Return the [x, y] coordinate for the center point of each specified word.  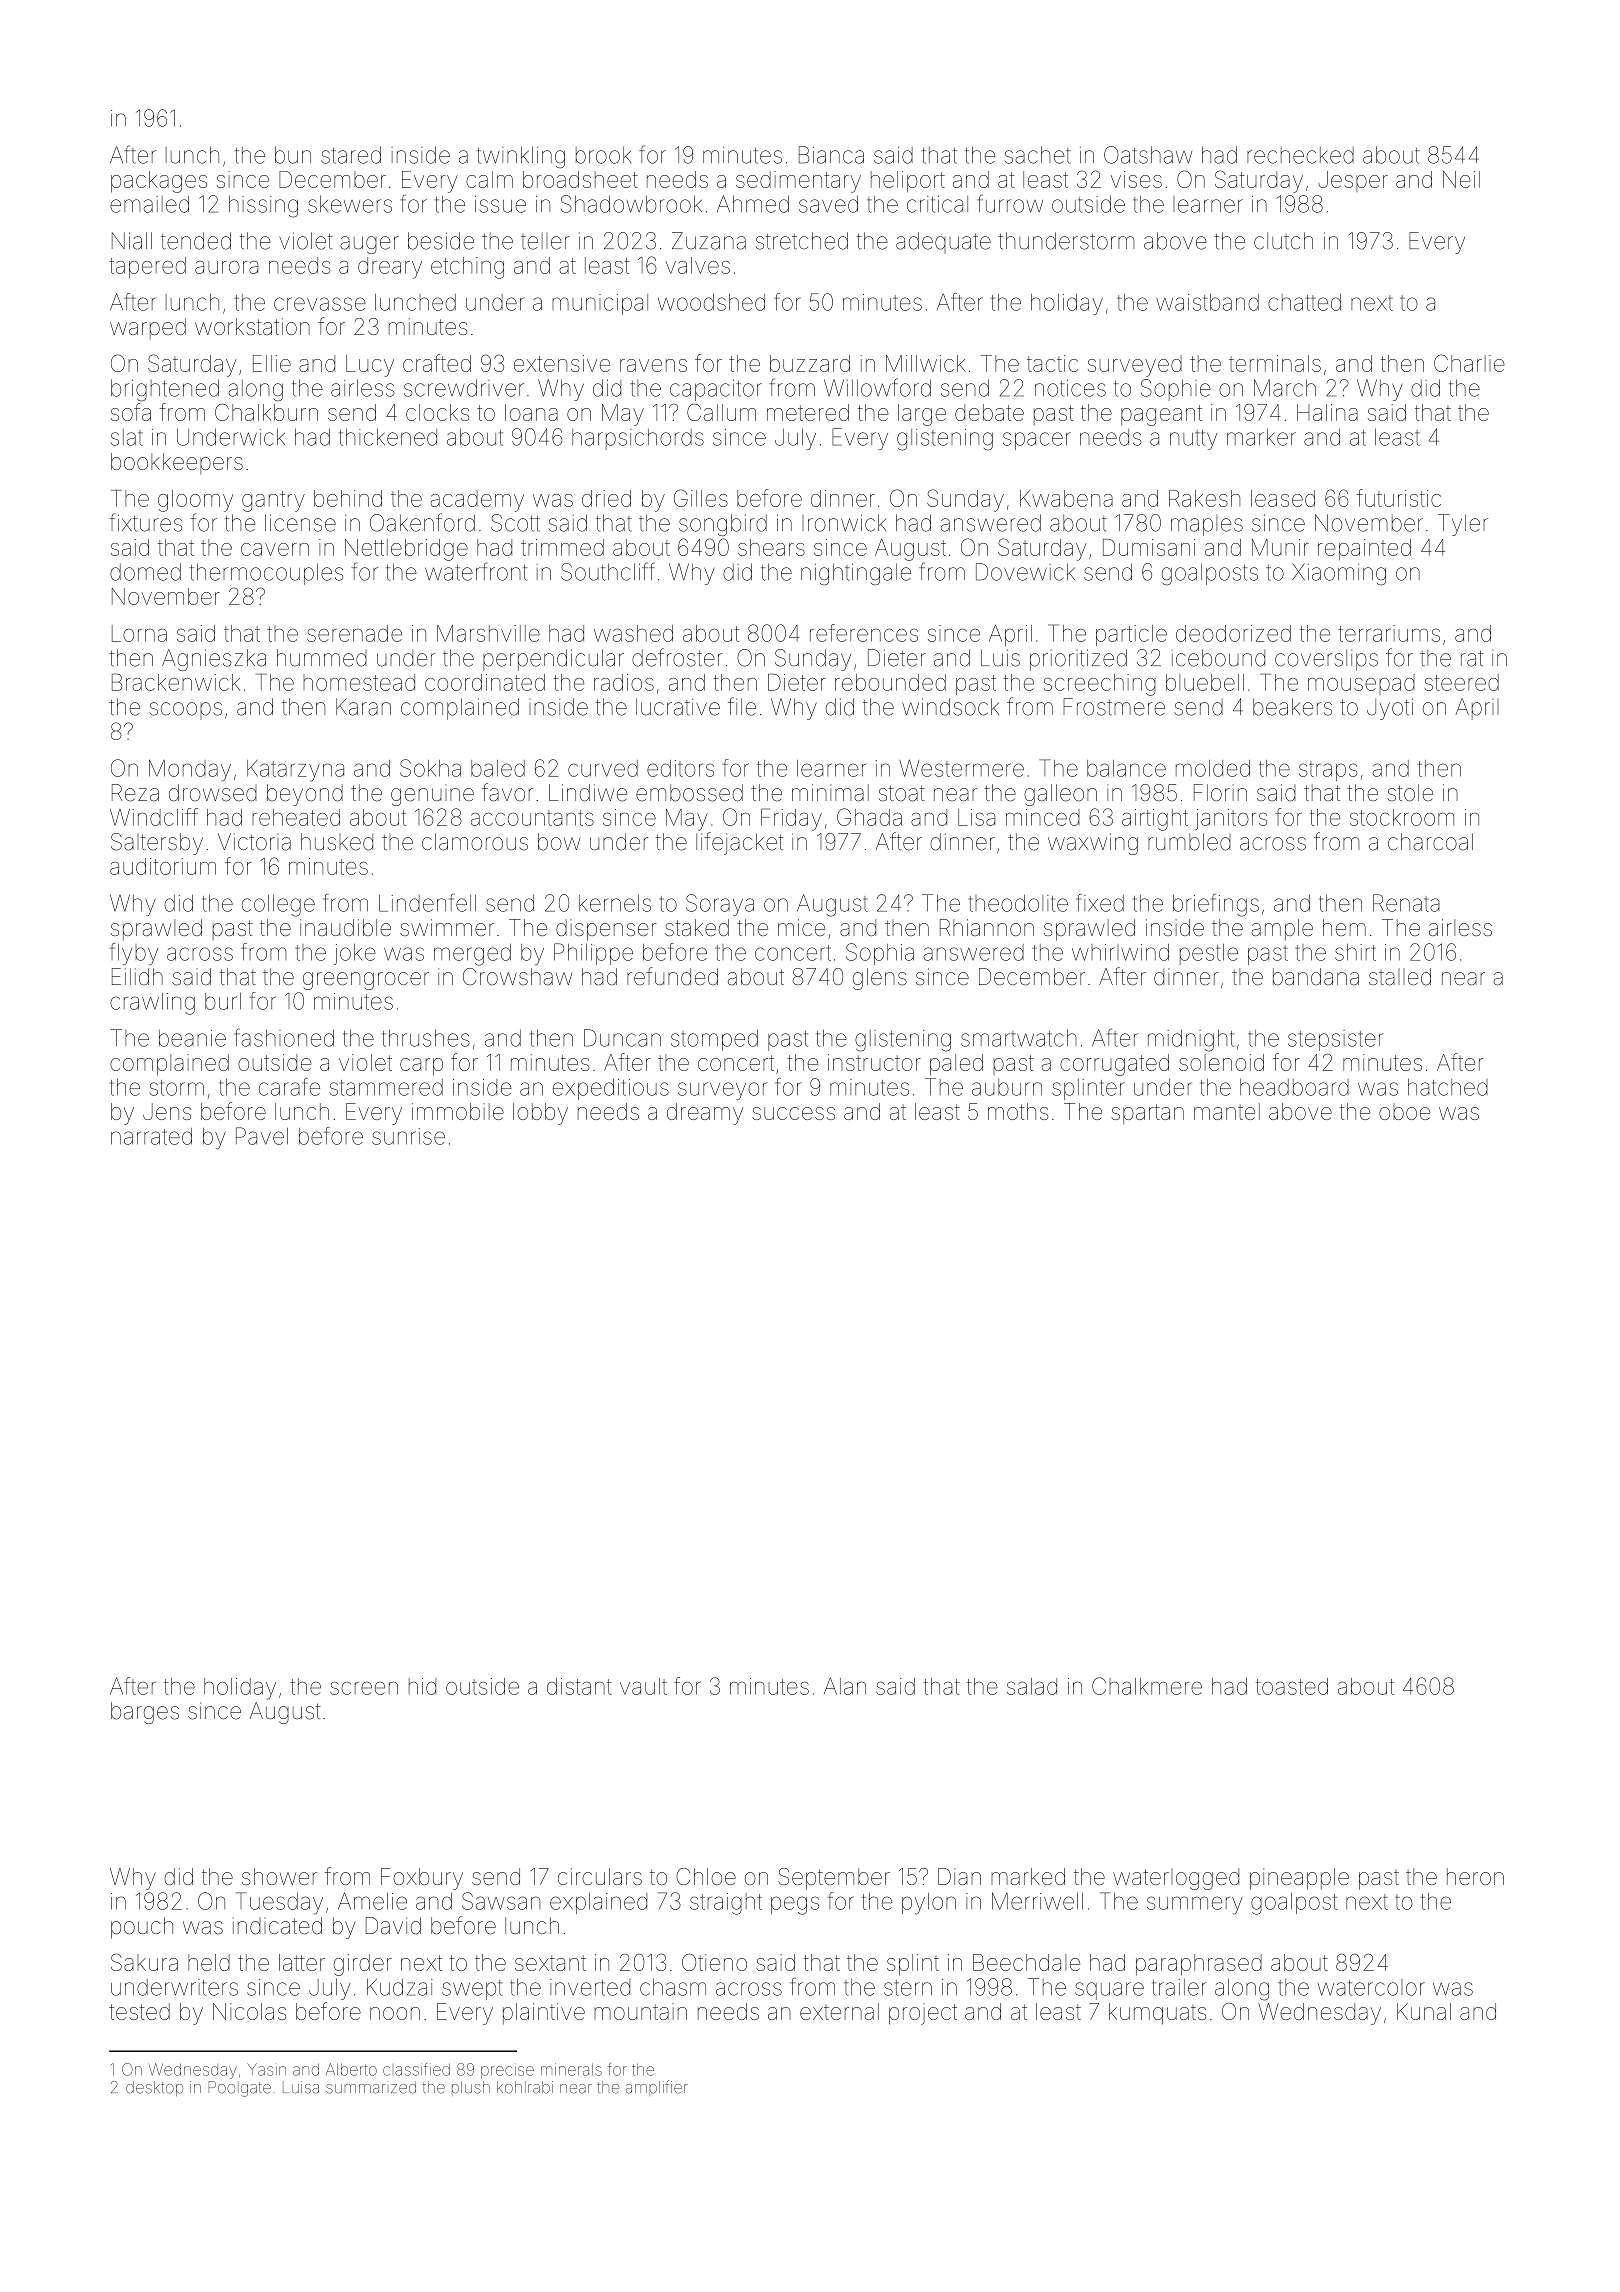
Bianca [831, 155]
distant [579, 1686]
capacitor [716, 390]
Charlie [1469, 363]
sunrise [408, 1136]
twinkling [521, 157]
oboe [1404, 1111]
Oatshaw [1148, 155]
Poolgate [240, 2089]
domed [145, 572]
